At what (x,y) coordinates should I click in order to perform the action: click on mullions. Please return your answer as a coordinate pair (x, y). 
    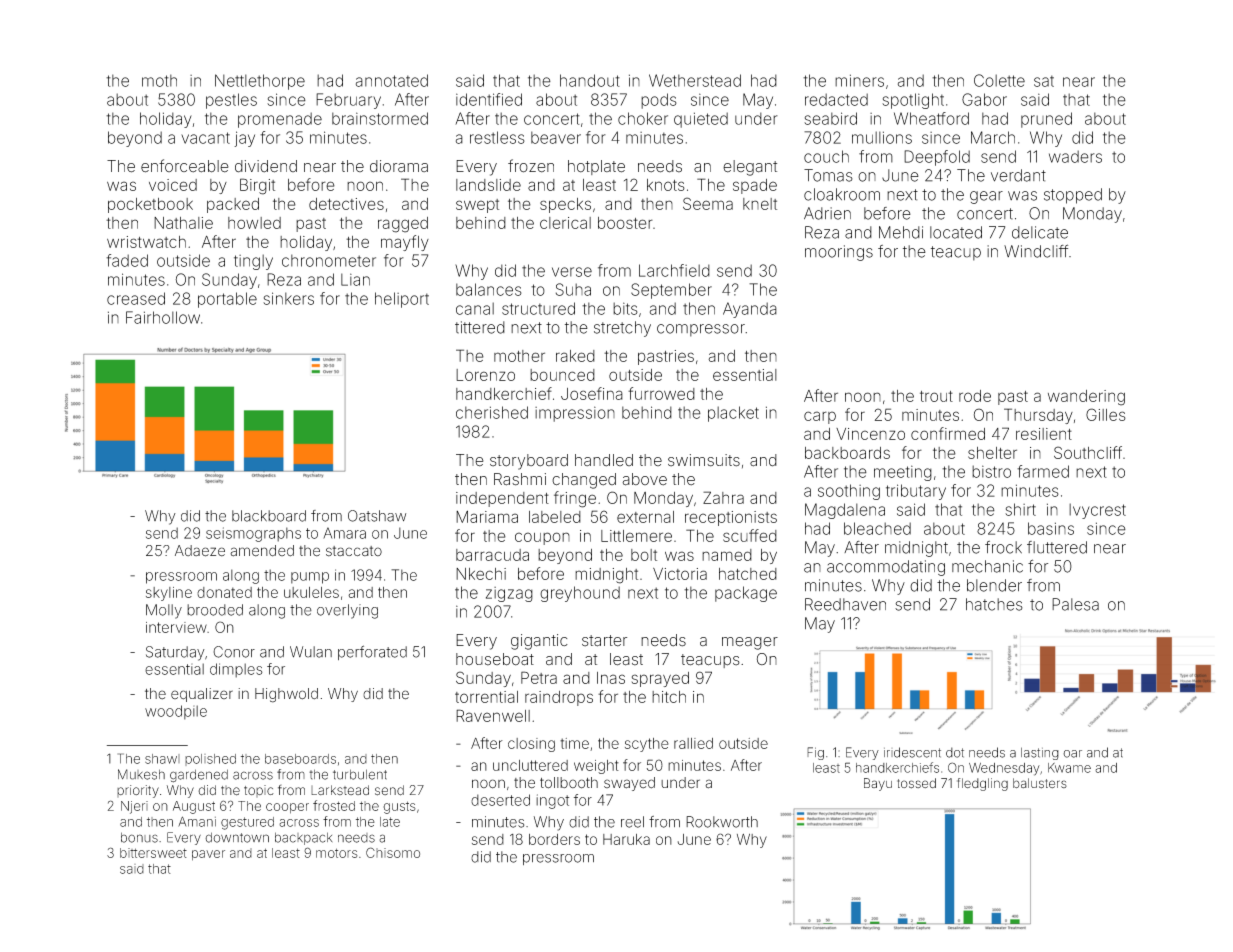
    Looking at the image, I should click on (882, 137).
